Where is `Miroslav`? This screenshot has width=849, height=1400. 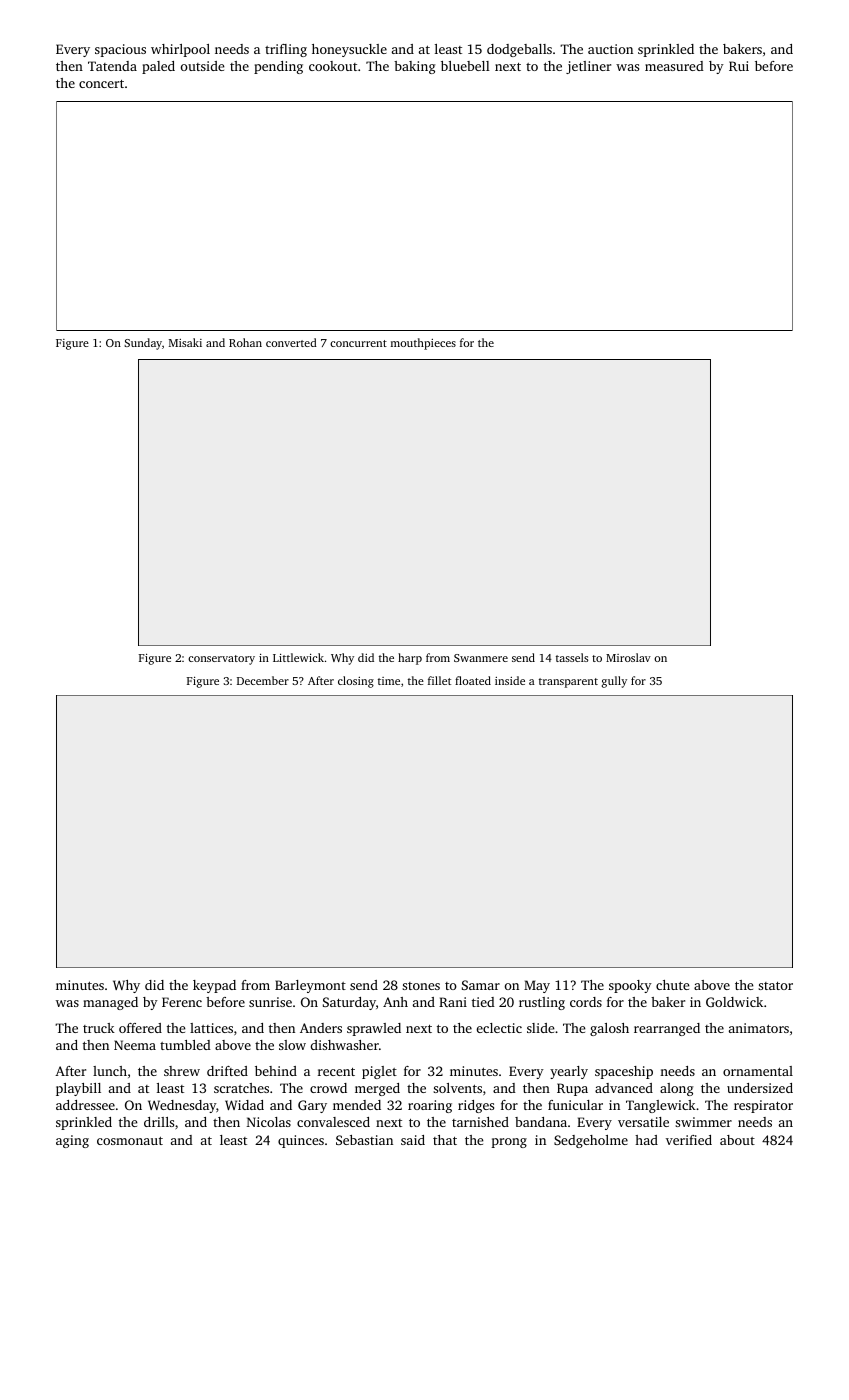
Miroslav is located at coordinates (628, 657).
